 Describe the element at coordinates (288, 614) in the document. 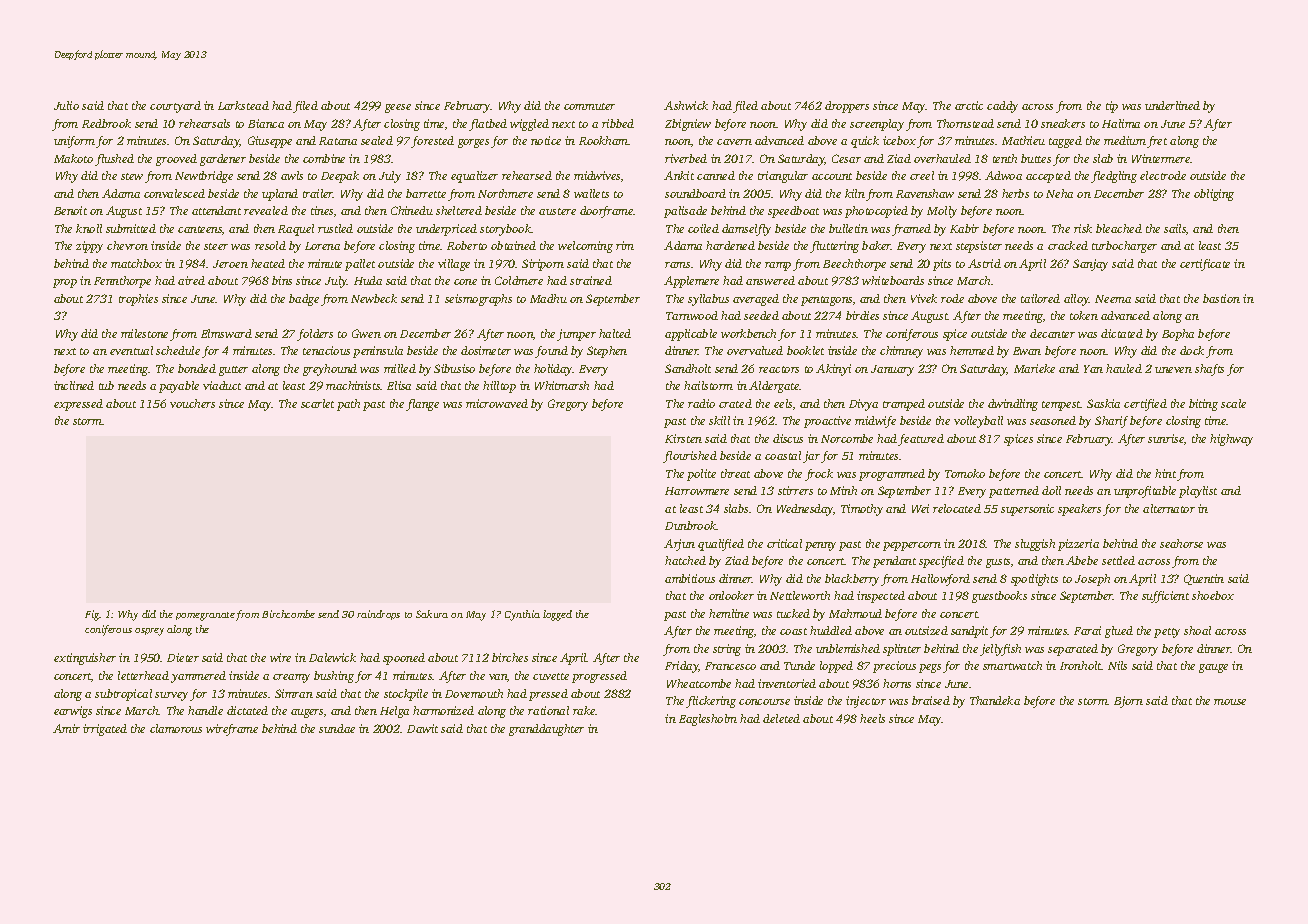

I see `Birchcombe` at that location.
